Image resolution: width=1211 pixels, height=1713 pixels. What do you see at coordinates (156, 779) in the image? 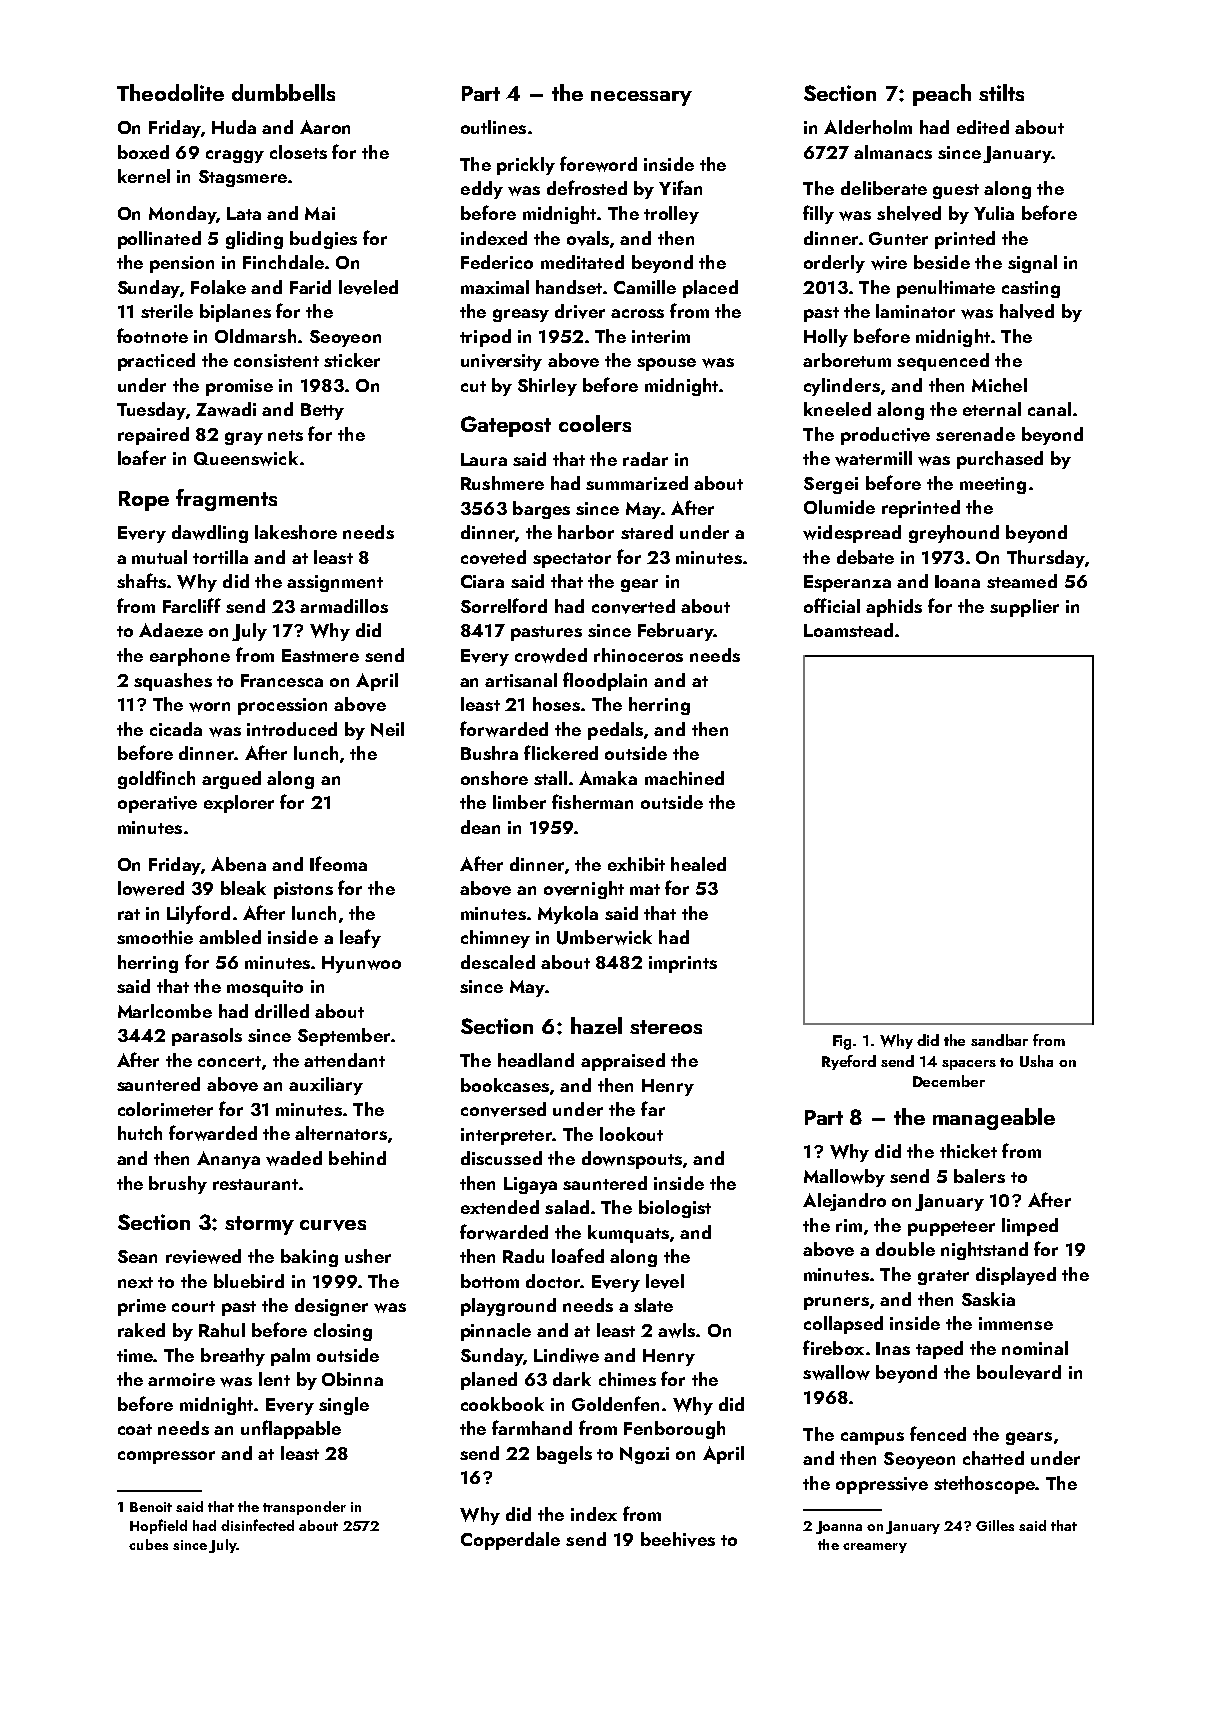
I see `goldfinch` at bounding box center [156, 779].
